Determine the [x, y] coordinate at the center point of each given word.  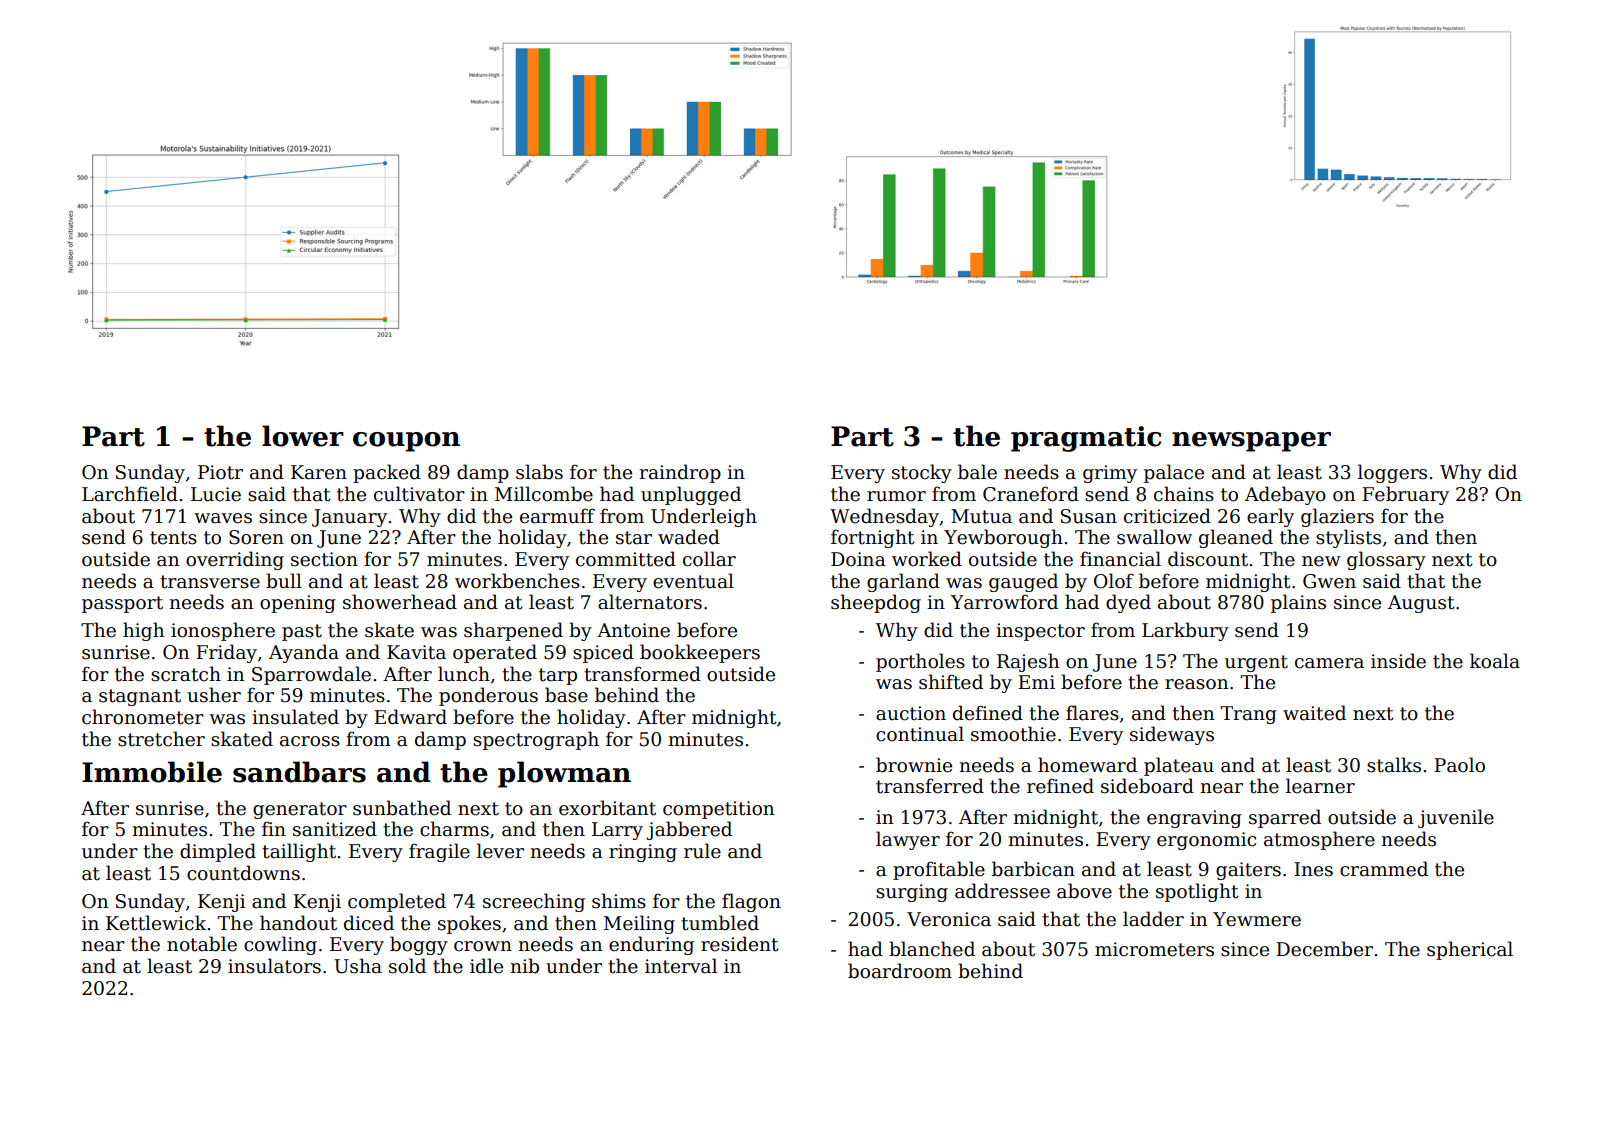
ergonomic [1206, 841]
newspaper [1251, 442]
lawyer [908, 840]
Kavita [416, 652]
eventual [693, 581]
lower [303, 436]
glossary [1386, 560]
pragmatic [1086, 439]
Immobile [152, 772]
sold [407, 966]
